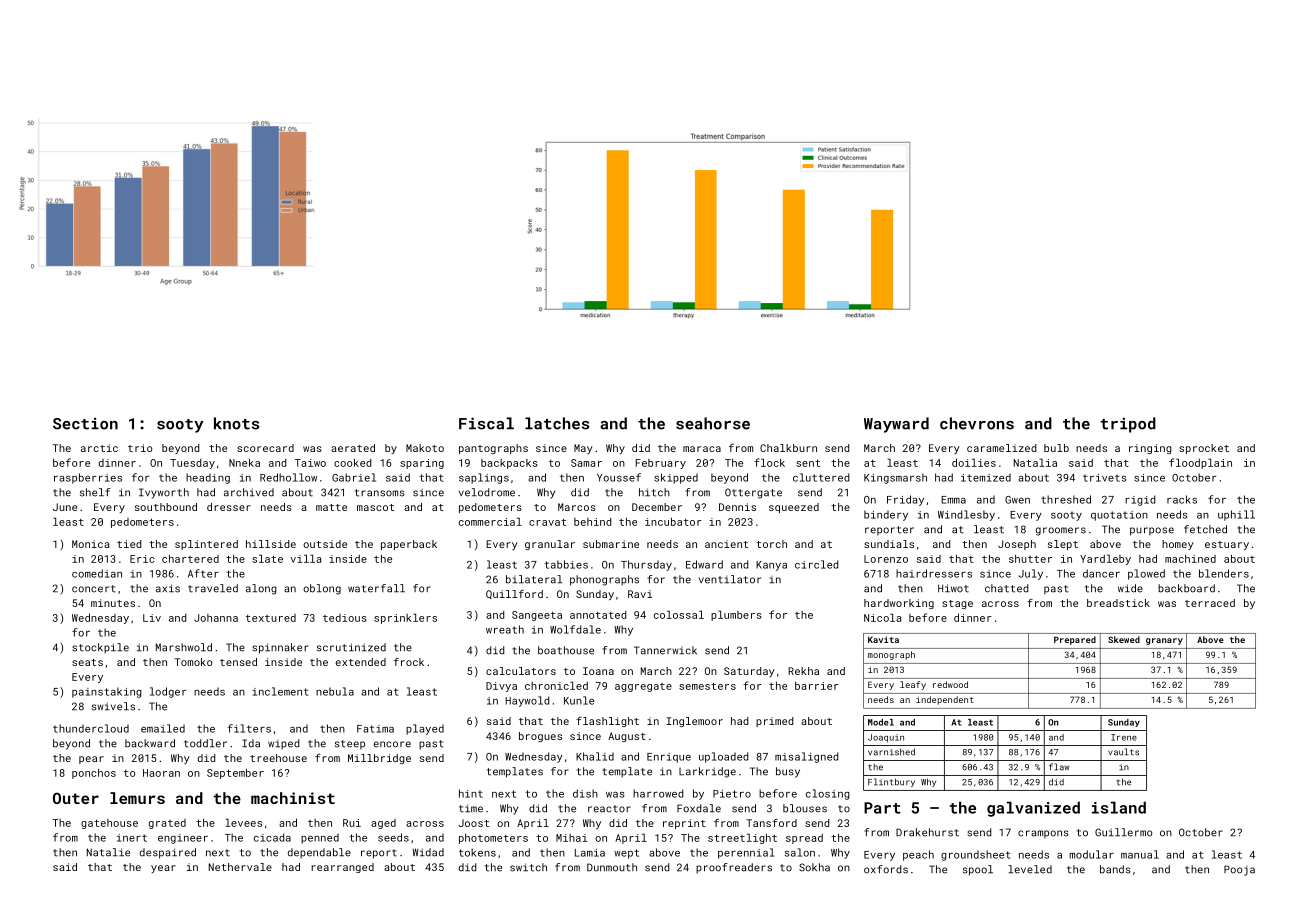 The height and width of the screenshot is (924, 1308). What do you see at coordinates (91, 544) in the screenshot?
I see `Monica` at bounding box center [91, 544].
